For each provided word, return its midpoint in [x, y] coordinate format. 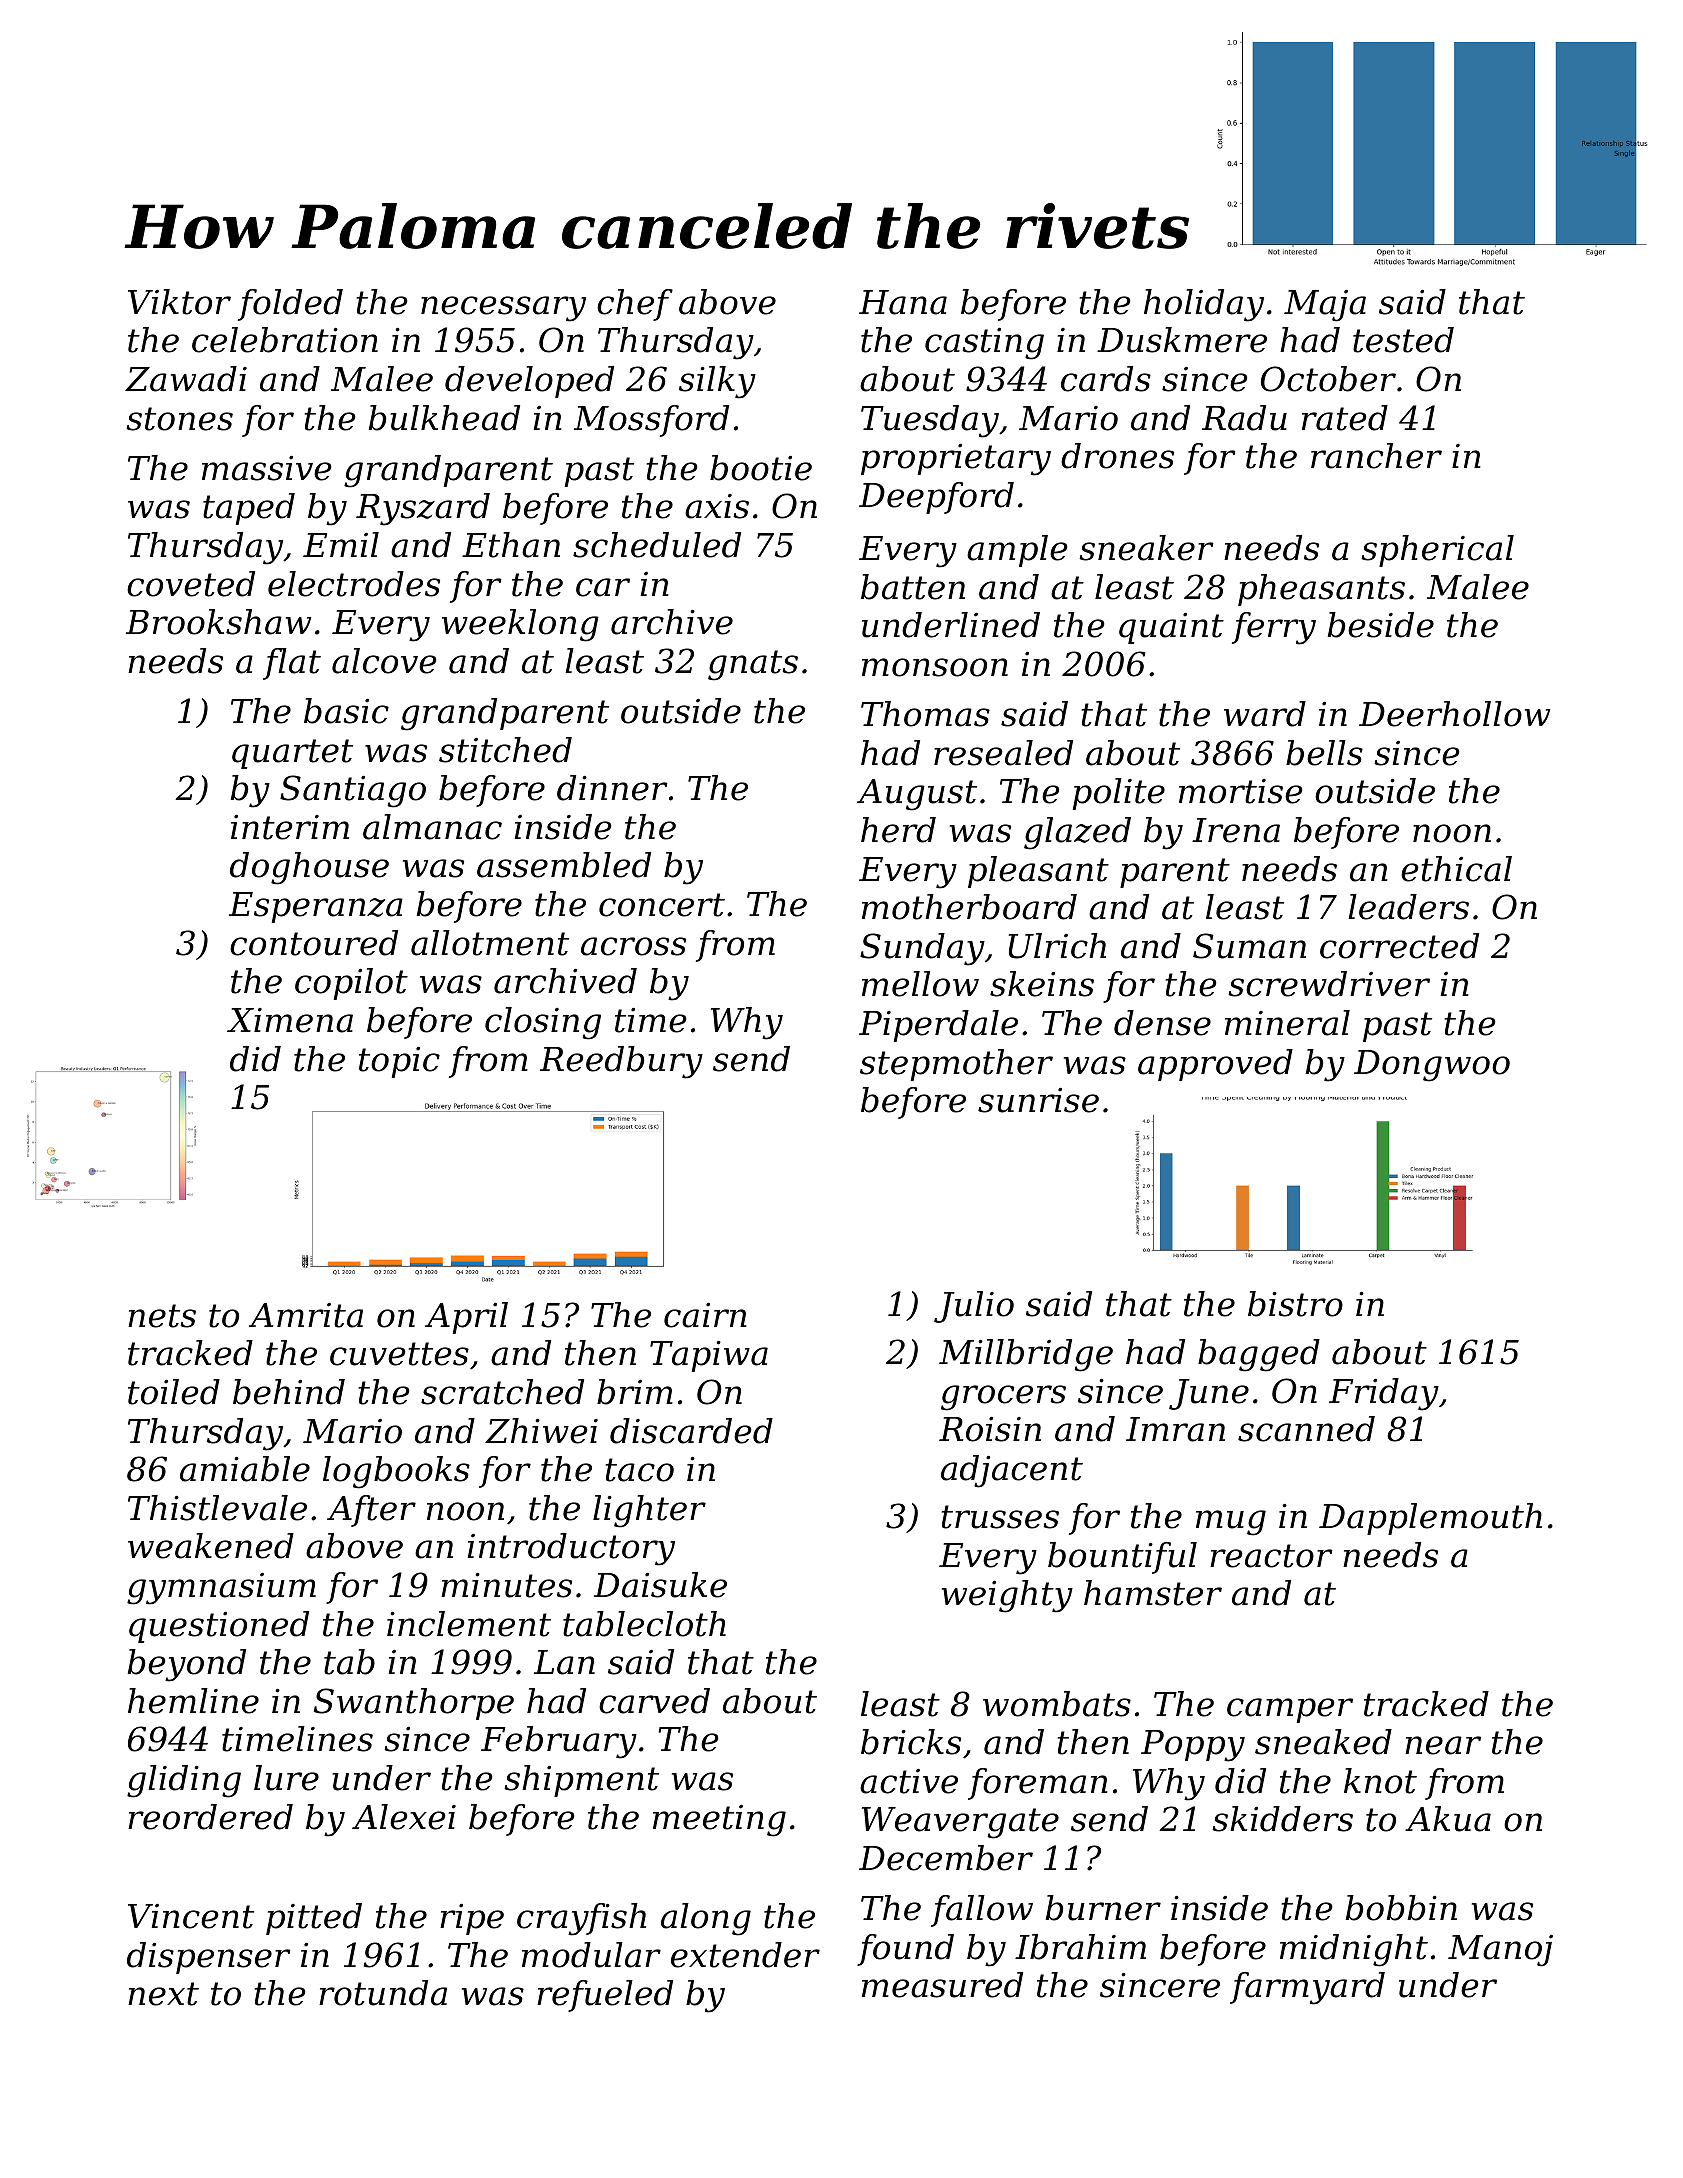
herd [898, 830]
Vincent [191, 1916]
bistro [1295, 1304]
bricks [911, 1742]
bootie [761, 468]
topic [399, 1062]
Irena [1236, 830]
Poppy [1193, 1746]
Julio [974, 1307]
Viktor [179, 302]
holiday [1204, 305]
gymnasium [221, 1589]
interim [290, 827]
